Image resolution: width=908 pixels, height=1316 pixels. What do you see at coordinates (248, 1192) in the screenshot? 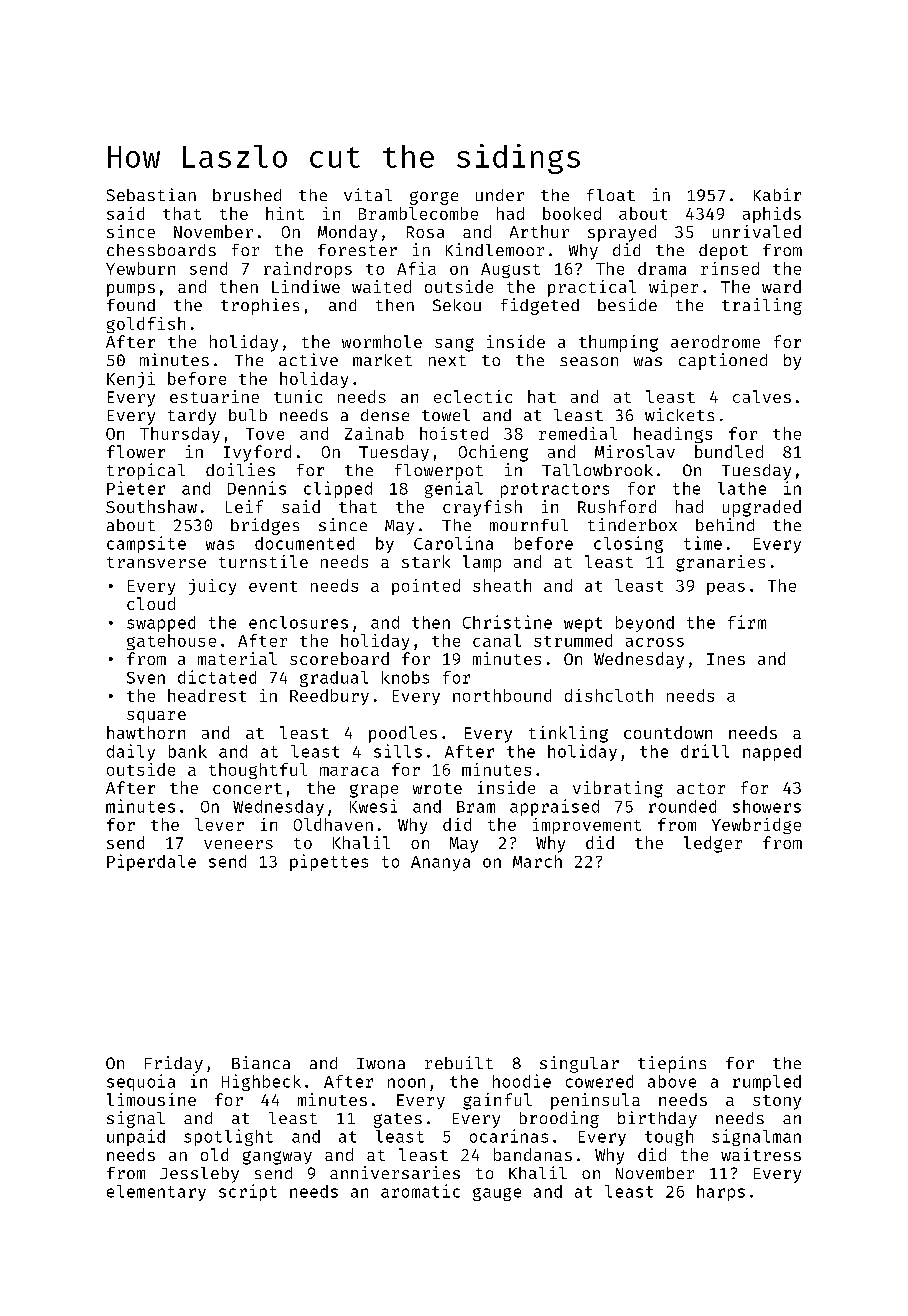
I see `script` at bounding box center [248, 1192].
